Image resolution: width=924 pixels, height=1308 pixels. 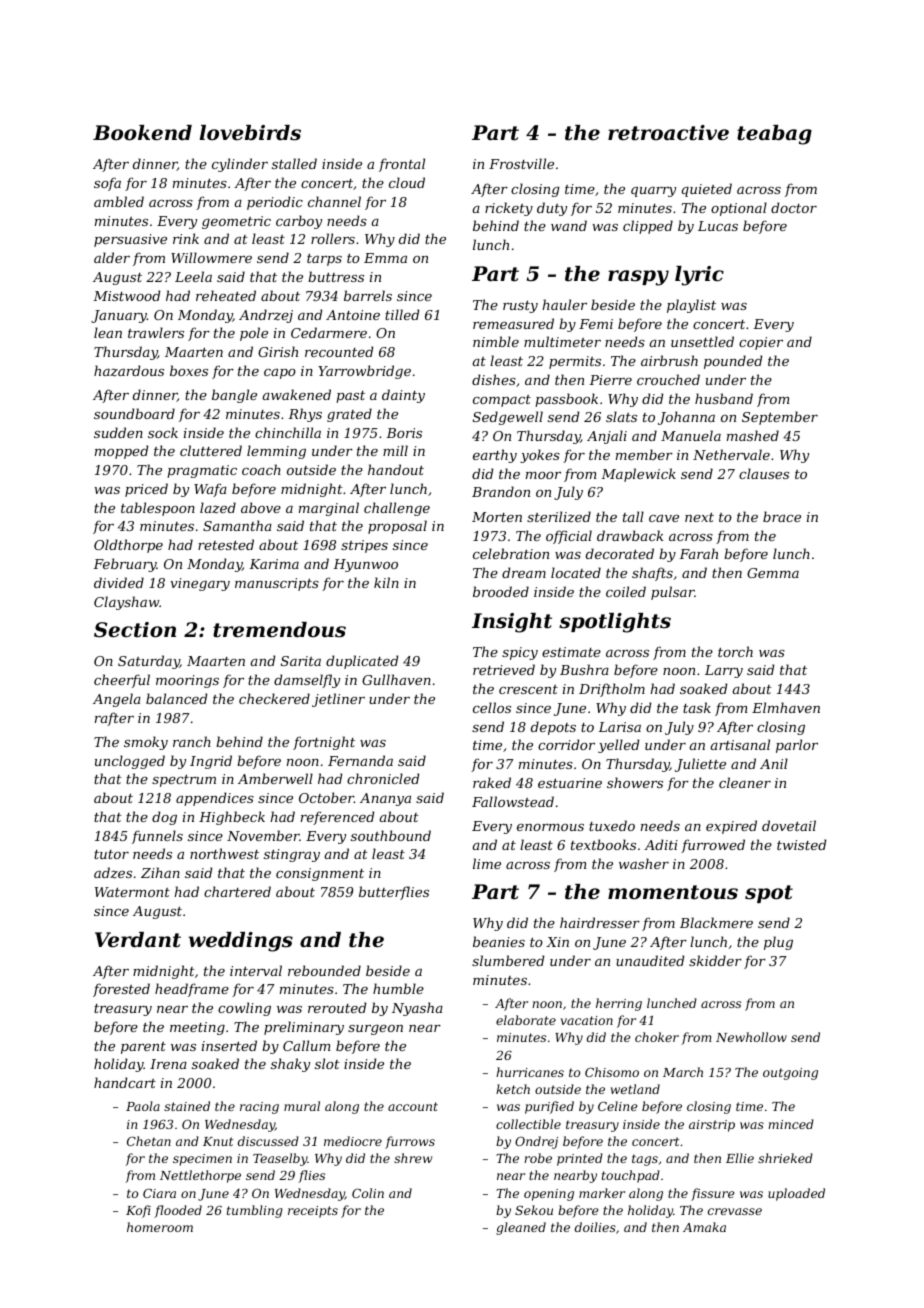 What do you see at coordinates (774, 135) in the page?
I see `teabag` at bounding box center [774, 135].
